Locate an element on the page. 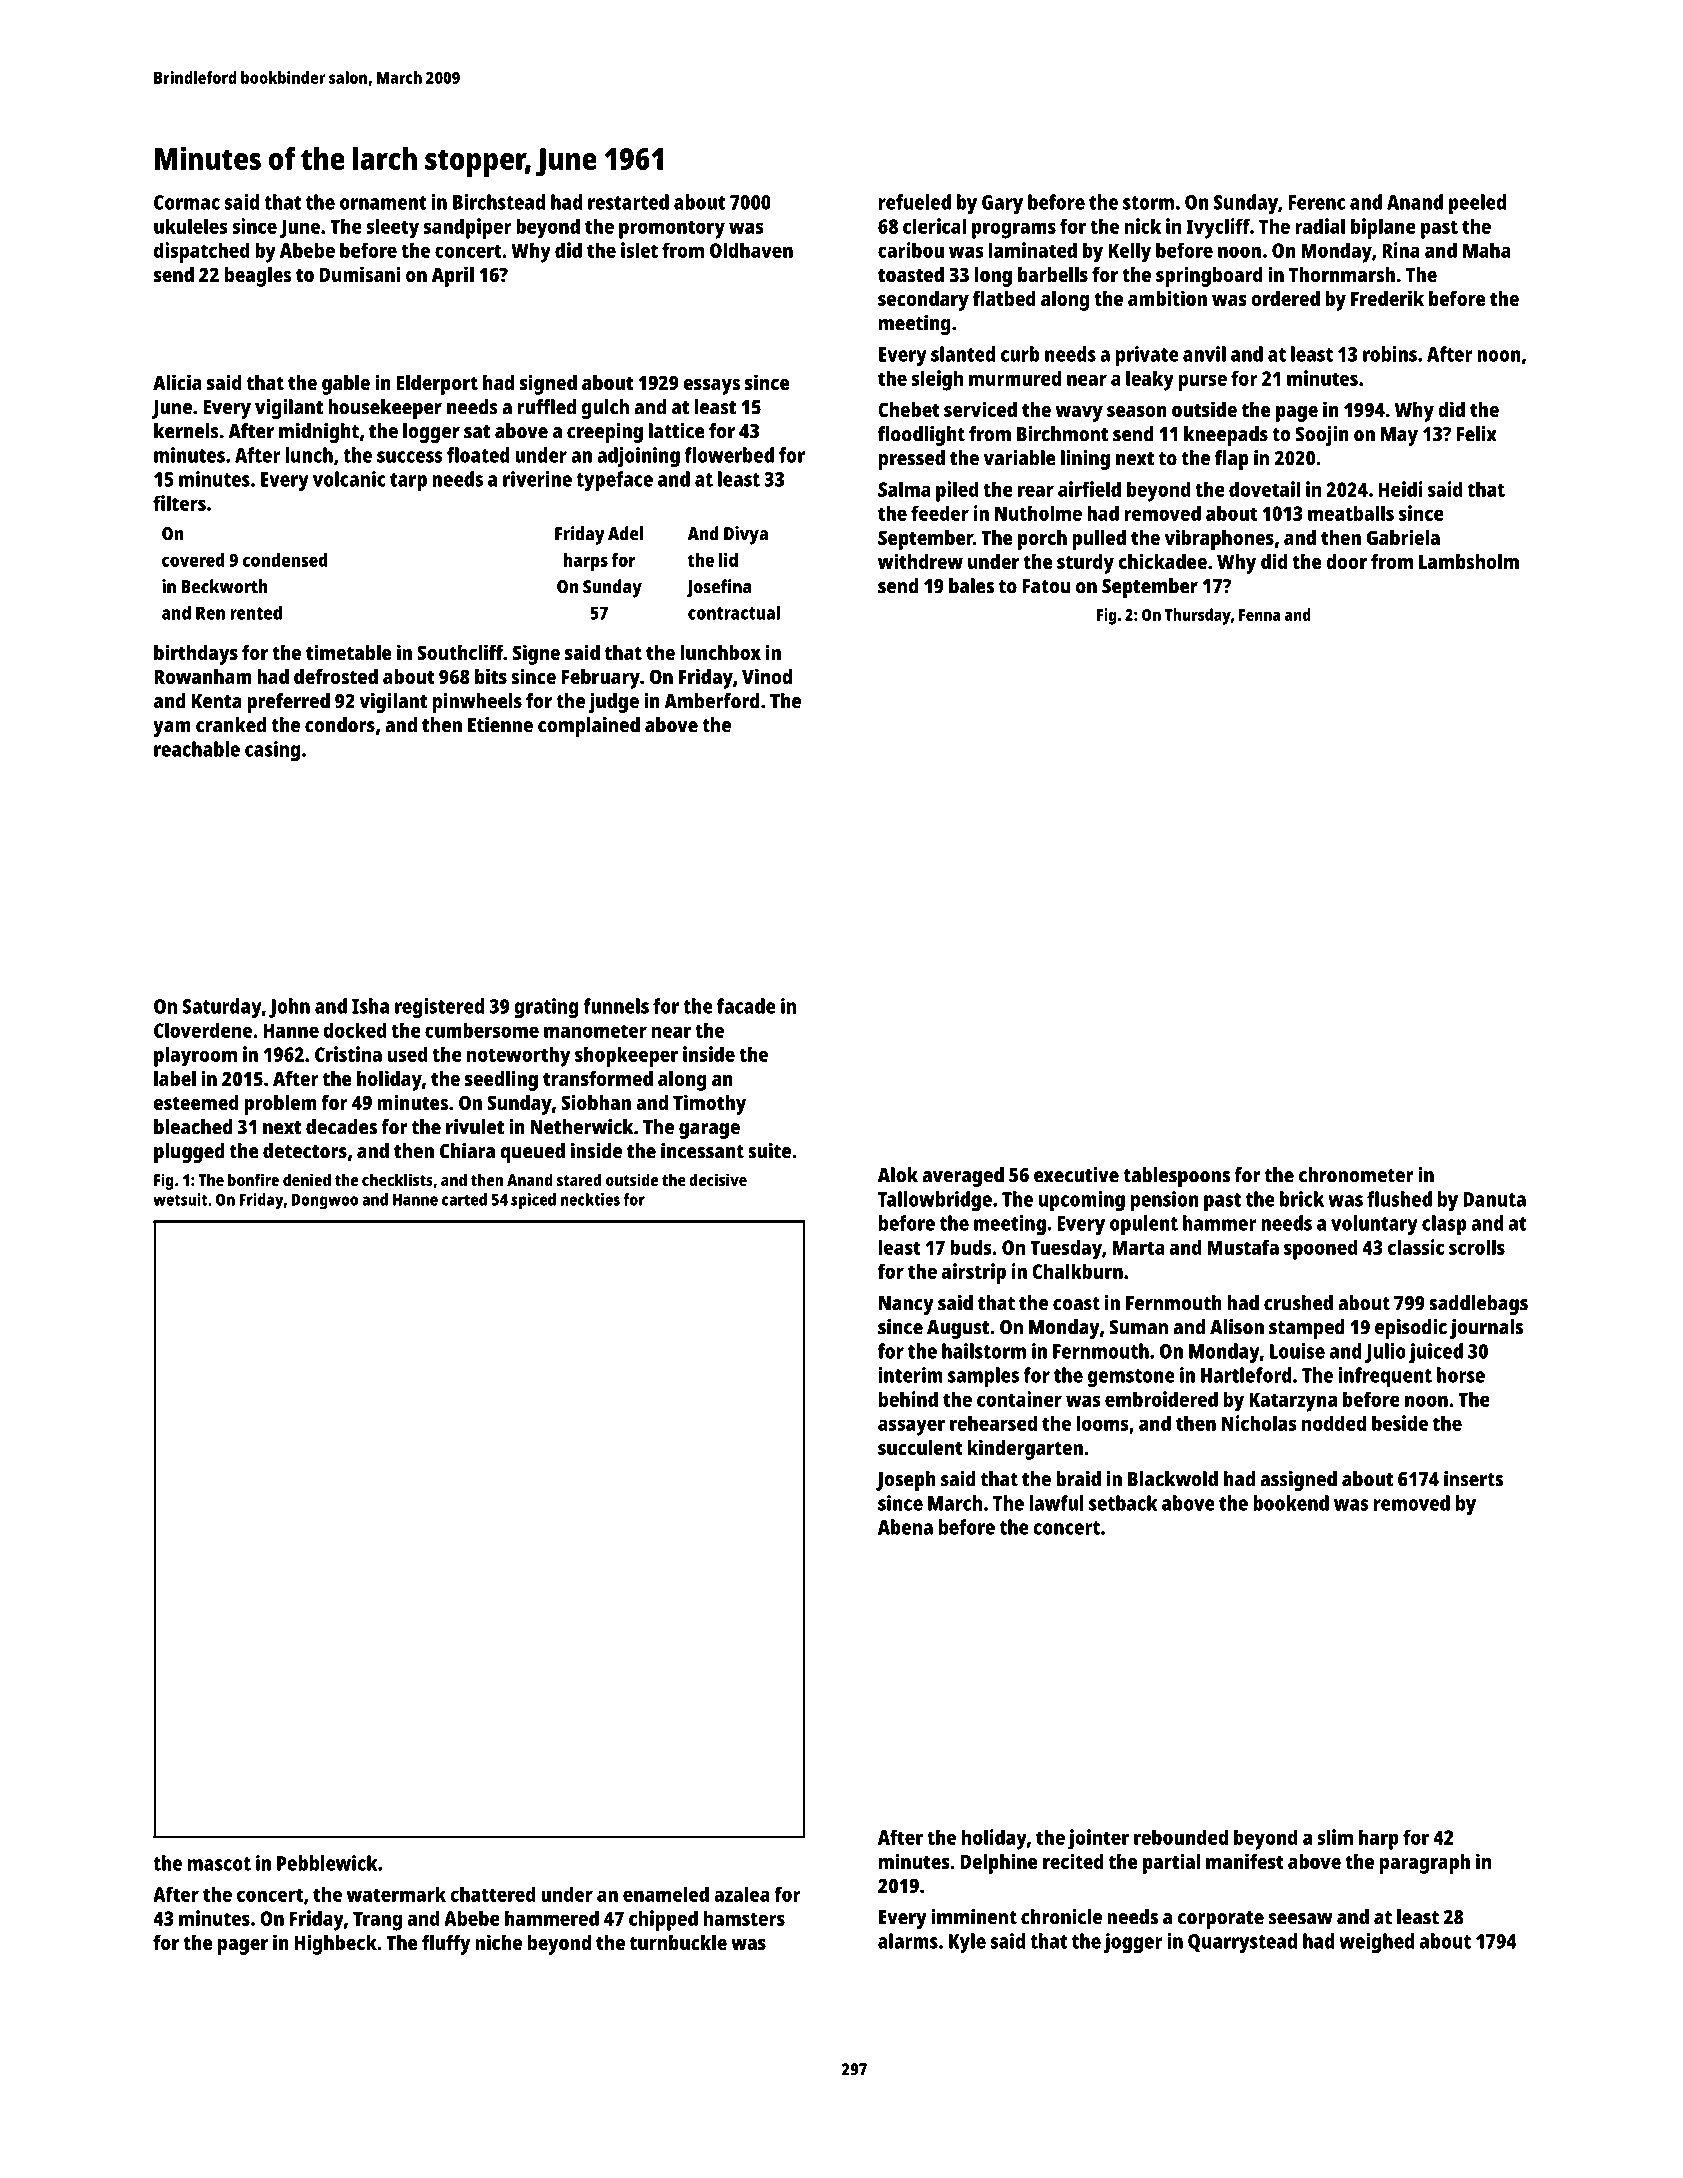  Nancy is located at coordinates (906, 1305).
